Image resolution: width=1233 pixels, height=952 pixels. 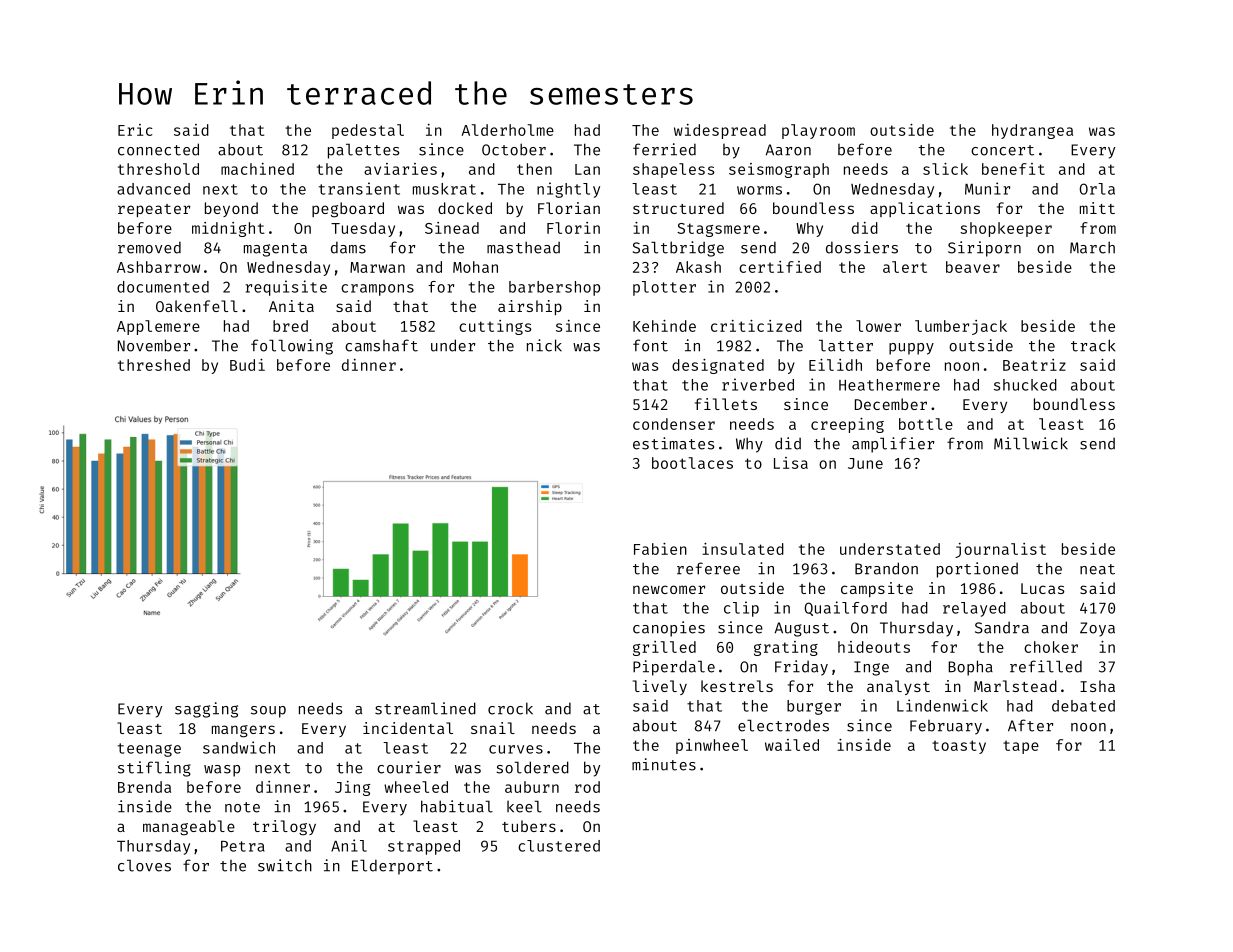 What do you see at coordinates (285, 865) in the screenshot?
I see `switch` at bounding box center [285, 865].
